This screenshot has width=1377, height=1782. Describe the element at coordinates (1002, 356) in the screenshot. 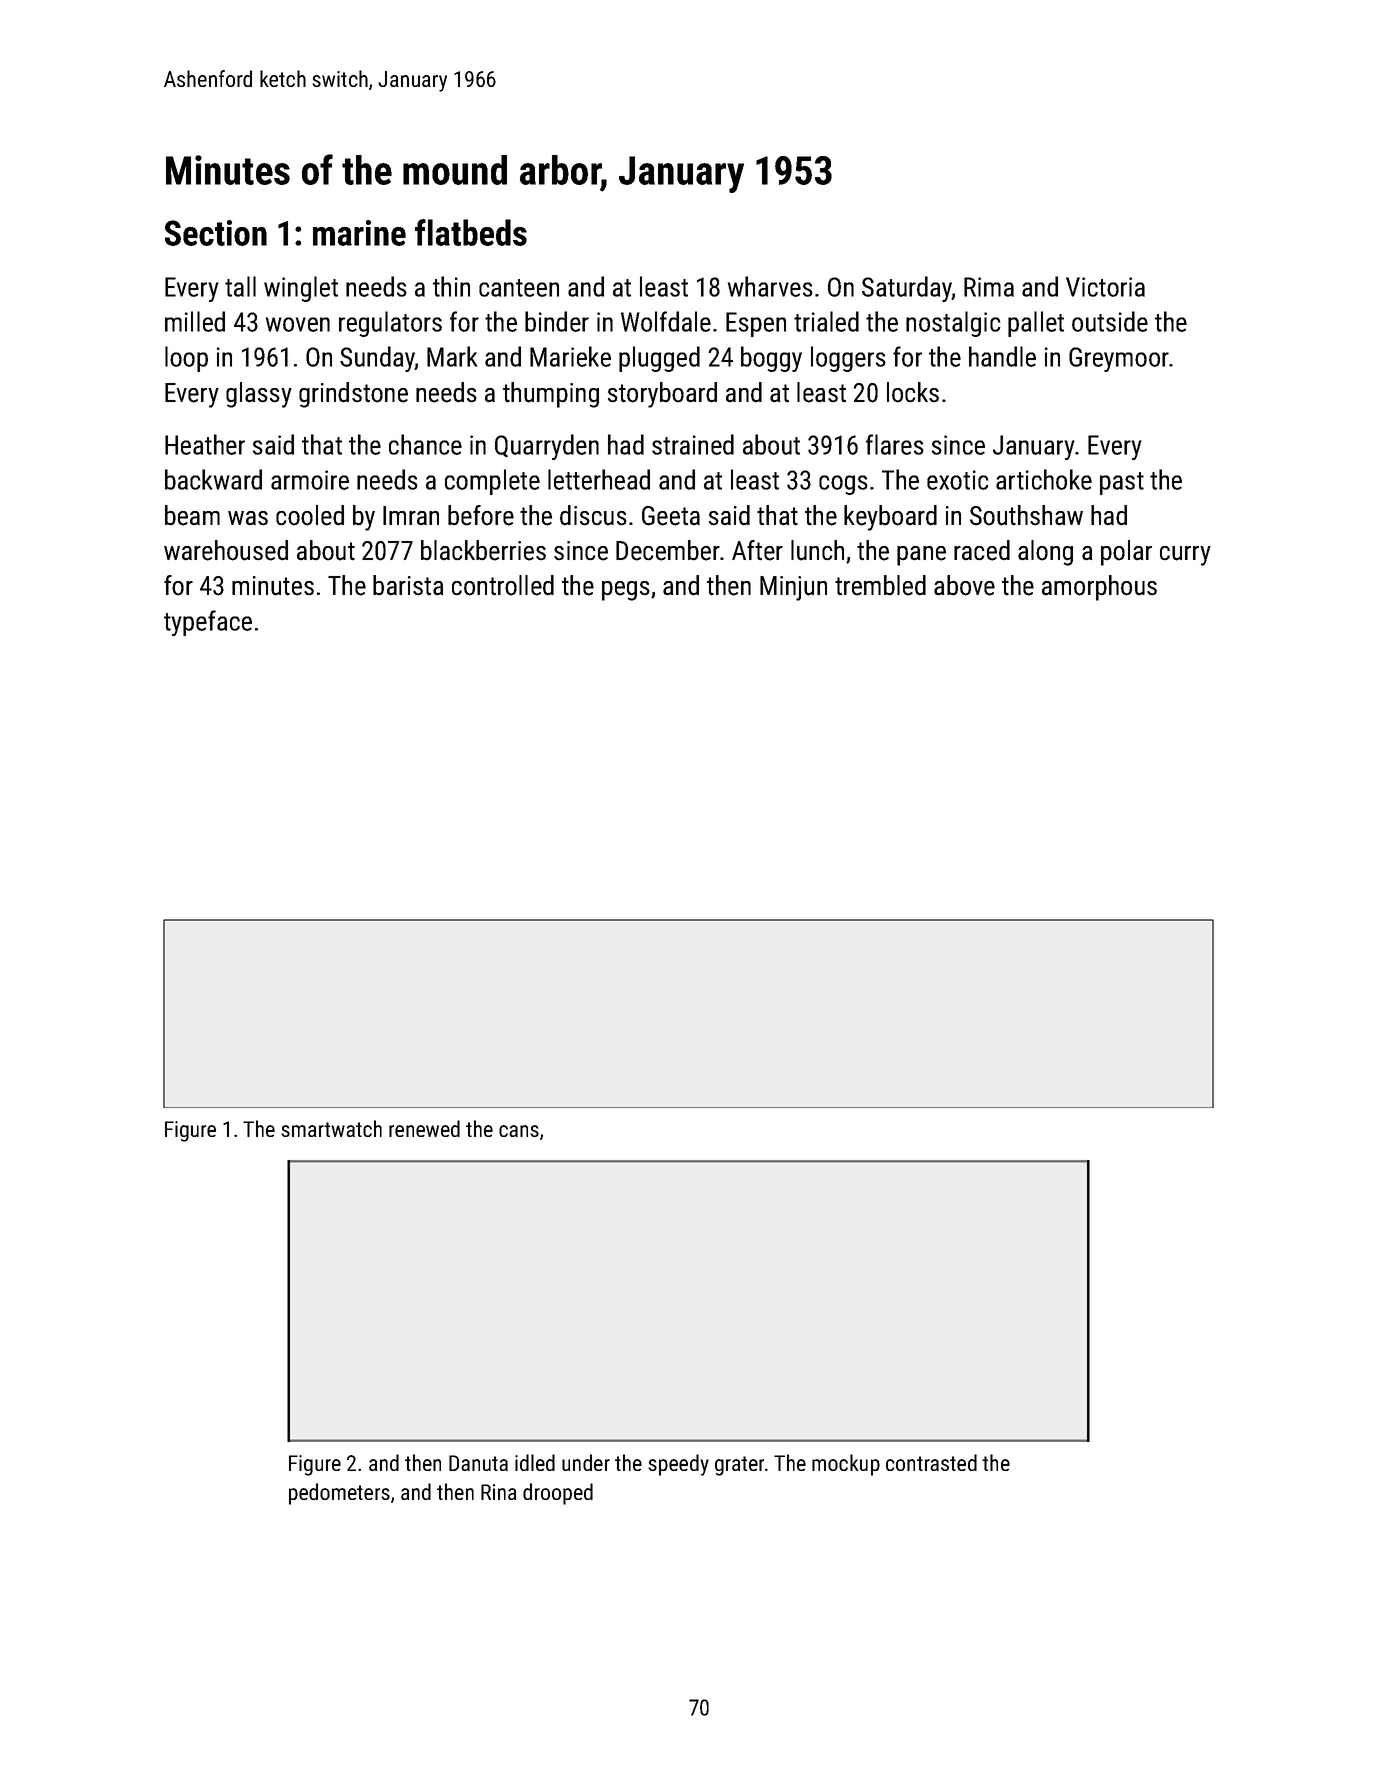

I see `handle` at that location.
